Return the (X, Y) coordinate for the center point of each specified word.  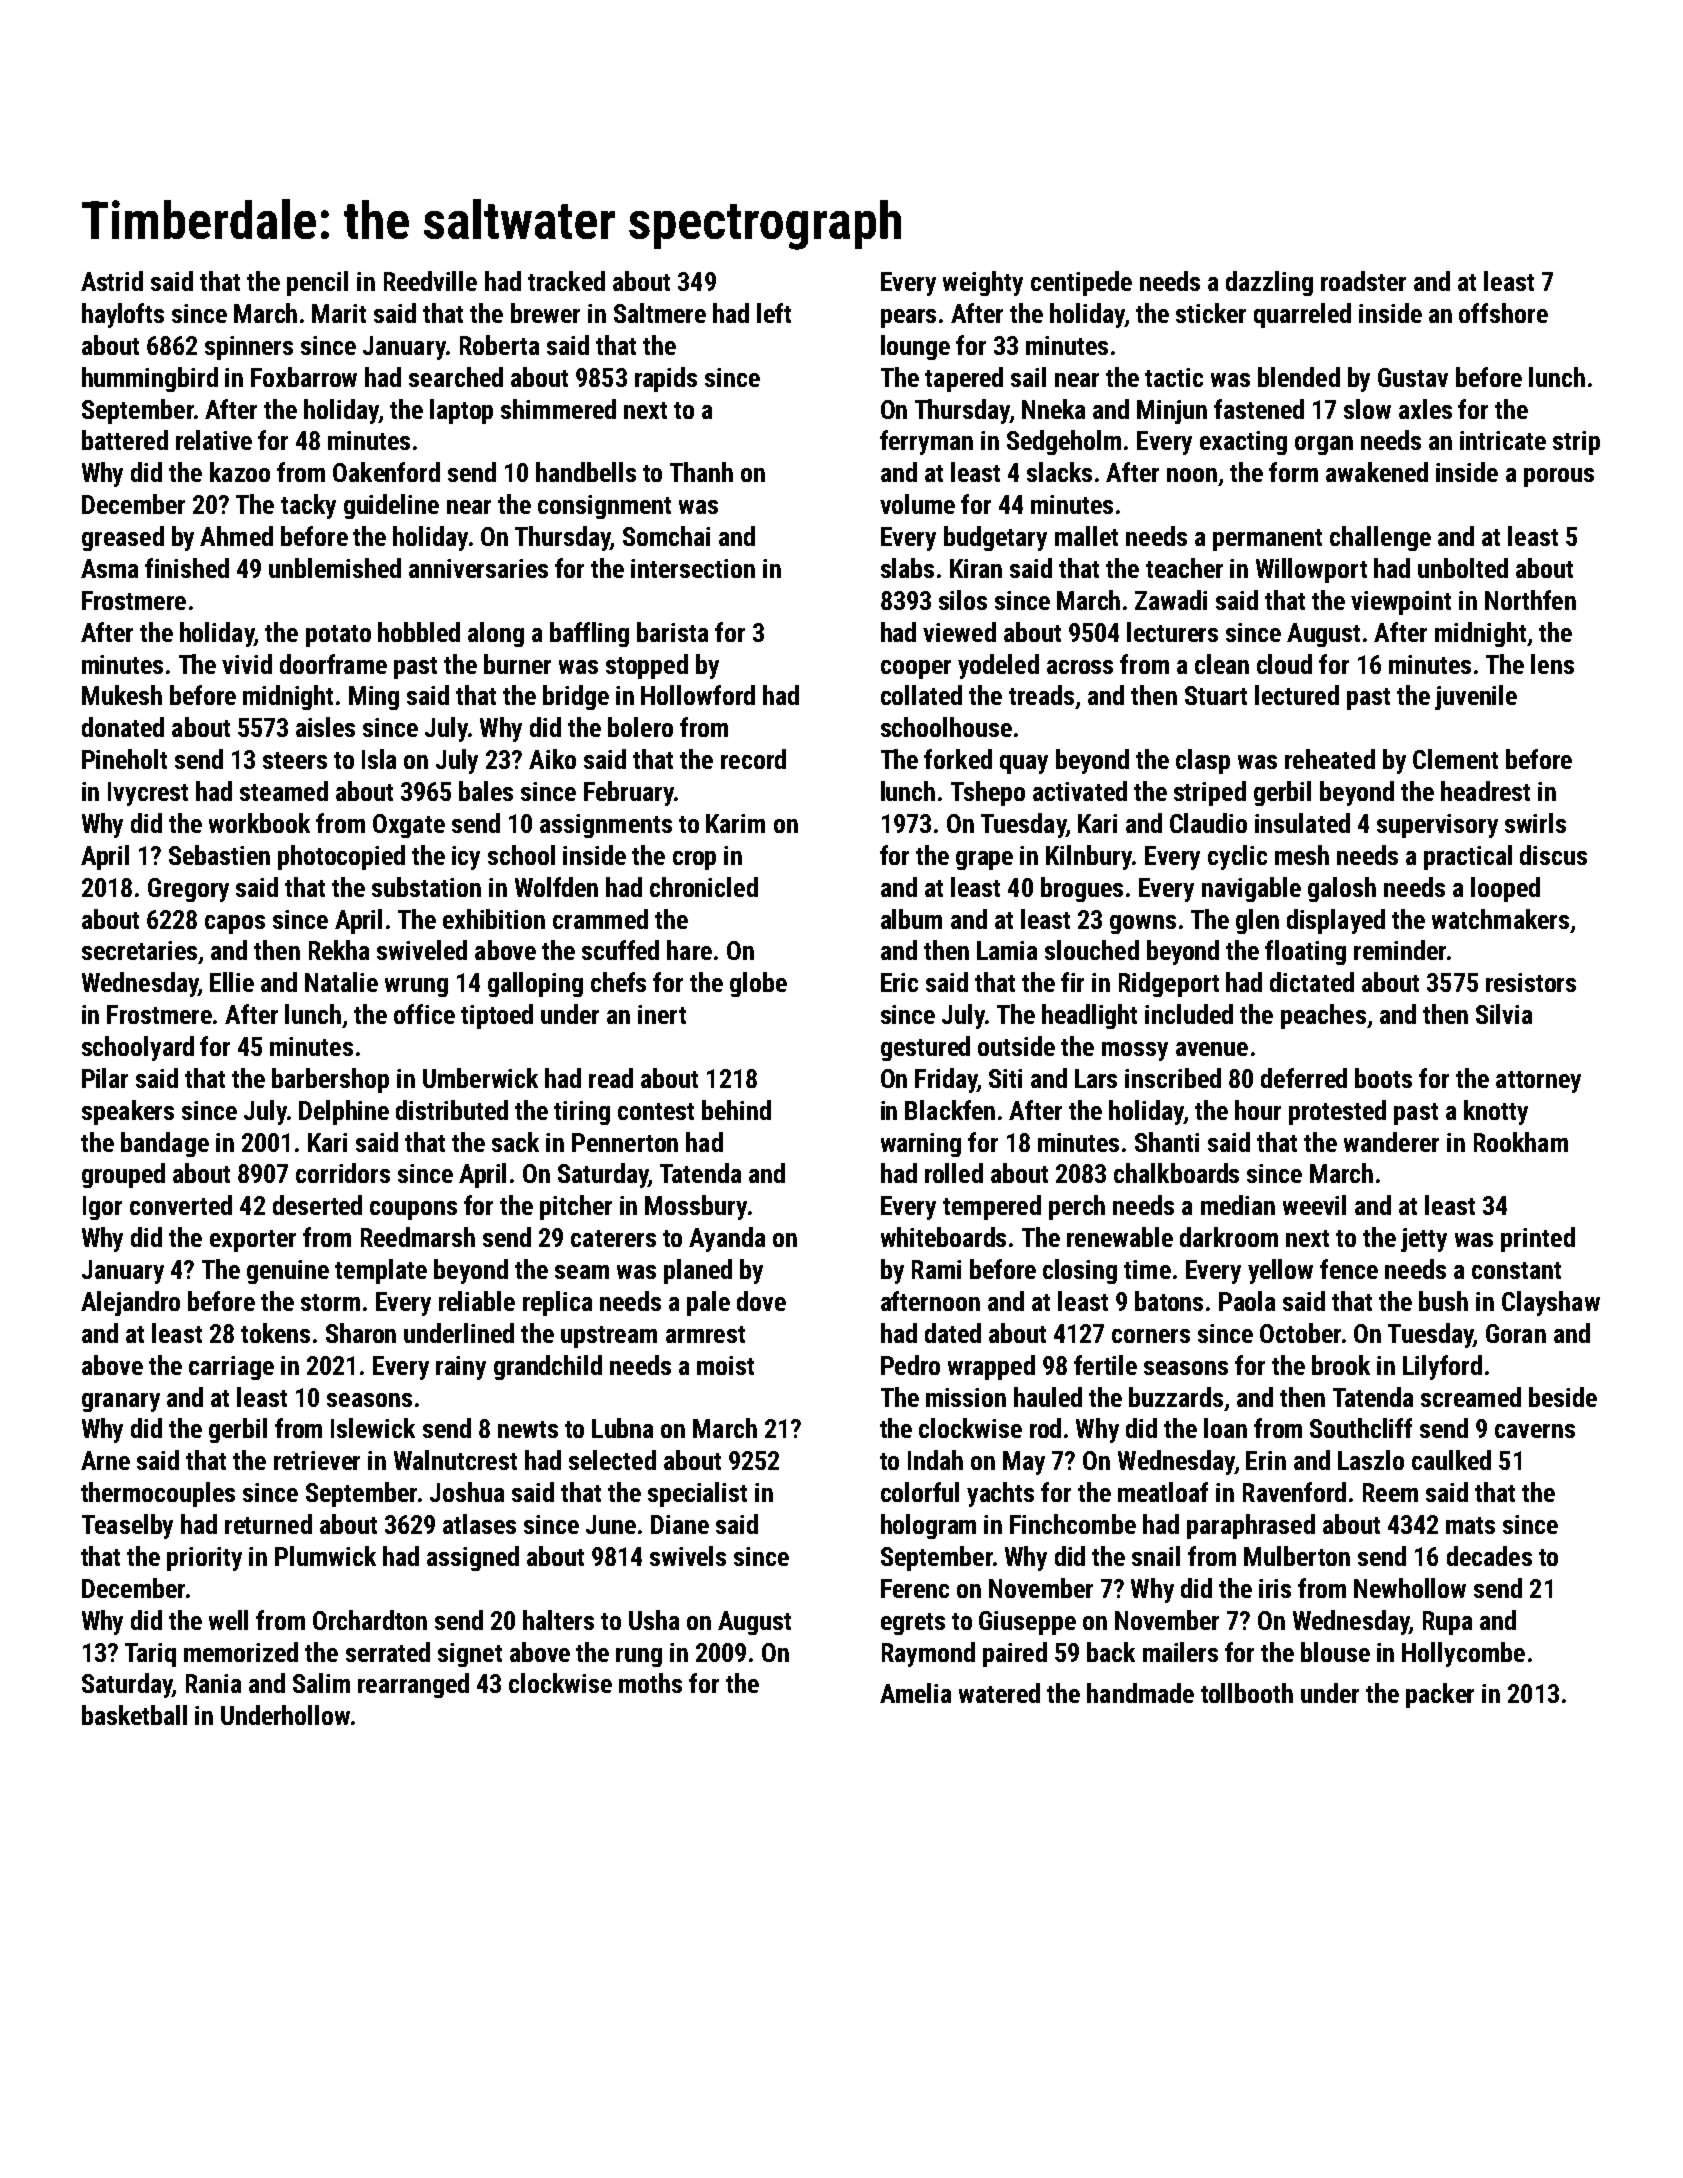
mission (966, 1397)
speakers (128, 1112)
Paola (1247, 1301)
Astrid (112, 281)
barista (672, 632)
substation (426, 887)
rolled (954, 1173)
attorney (1538, 1082)
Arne (105, 1460)
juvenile (1476, 697)
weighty (983, 283)
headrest (1485, 791)
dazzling (1269, 283)
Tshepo (988, 793)
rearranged (413, 1685)
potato (338, 636)
